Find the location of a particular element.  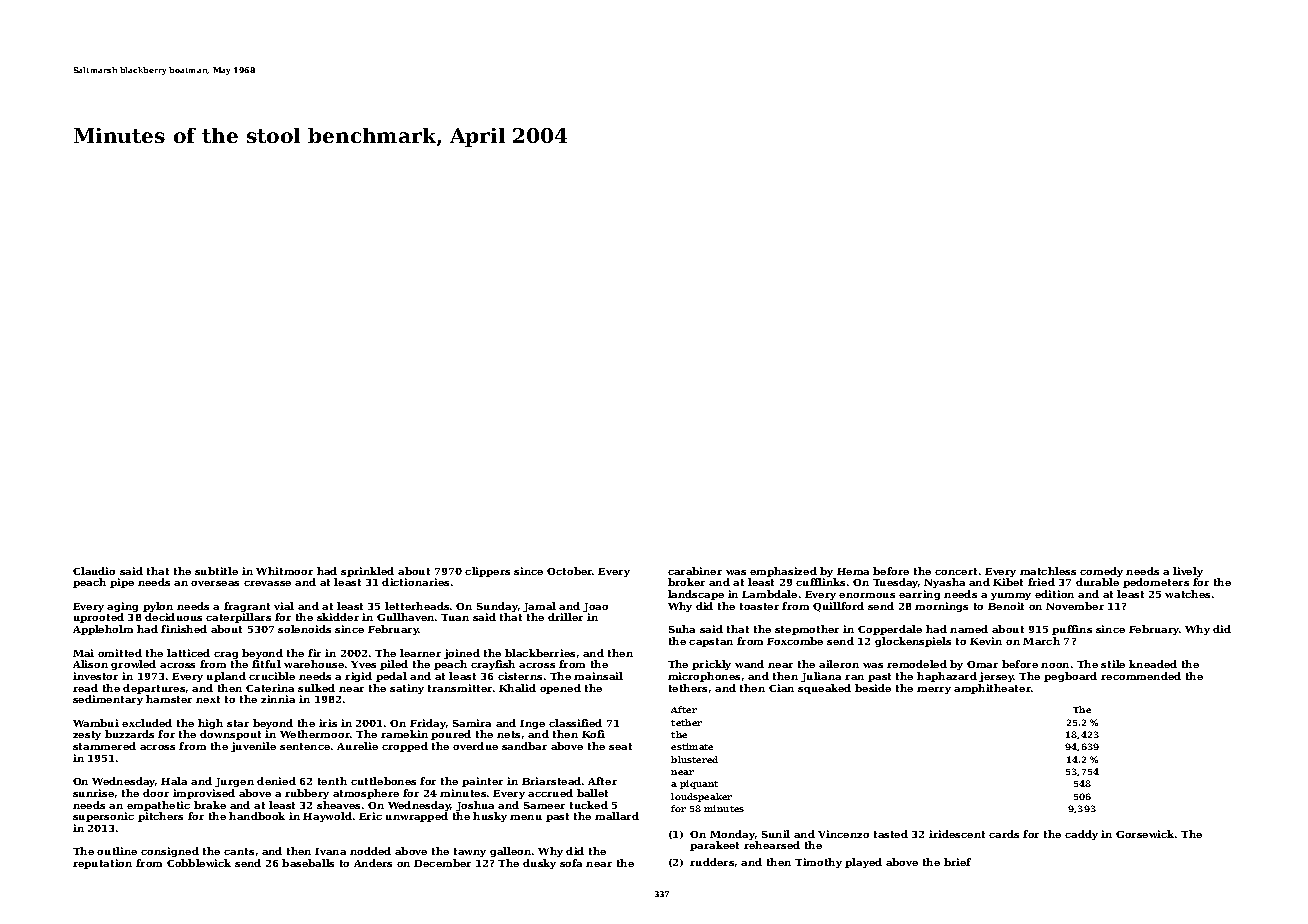

brief is located at coordinates (957, 862).
